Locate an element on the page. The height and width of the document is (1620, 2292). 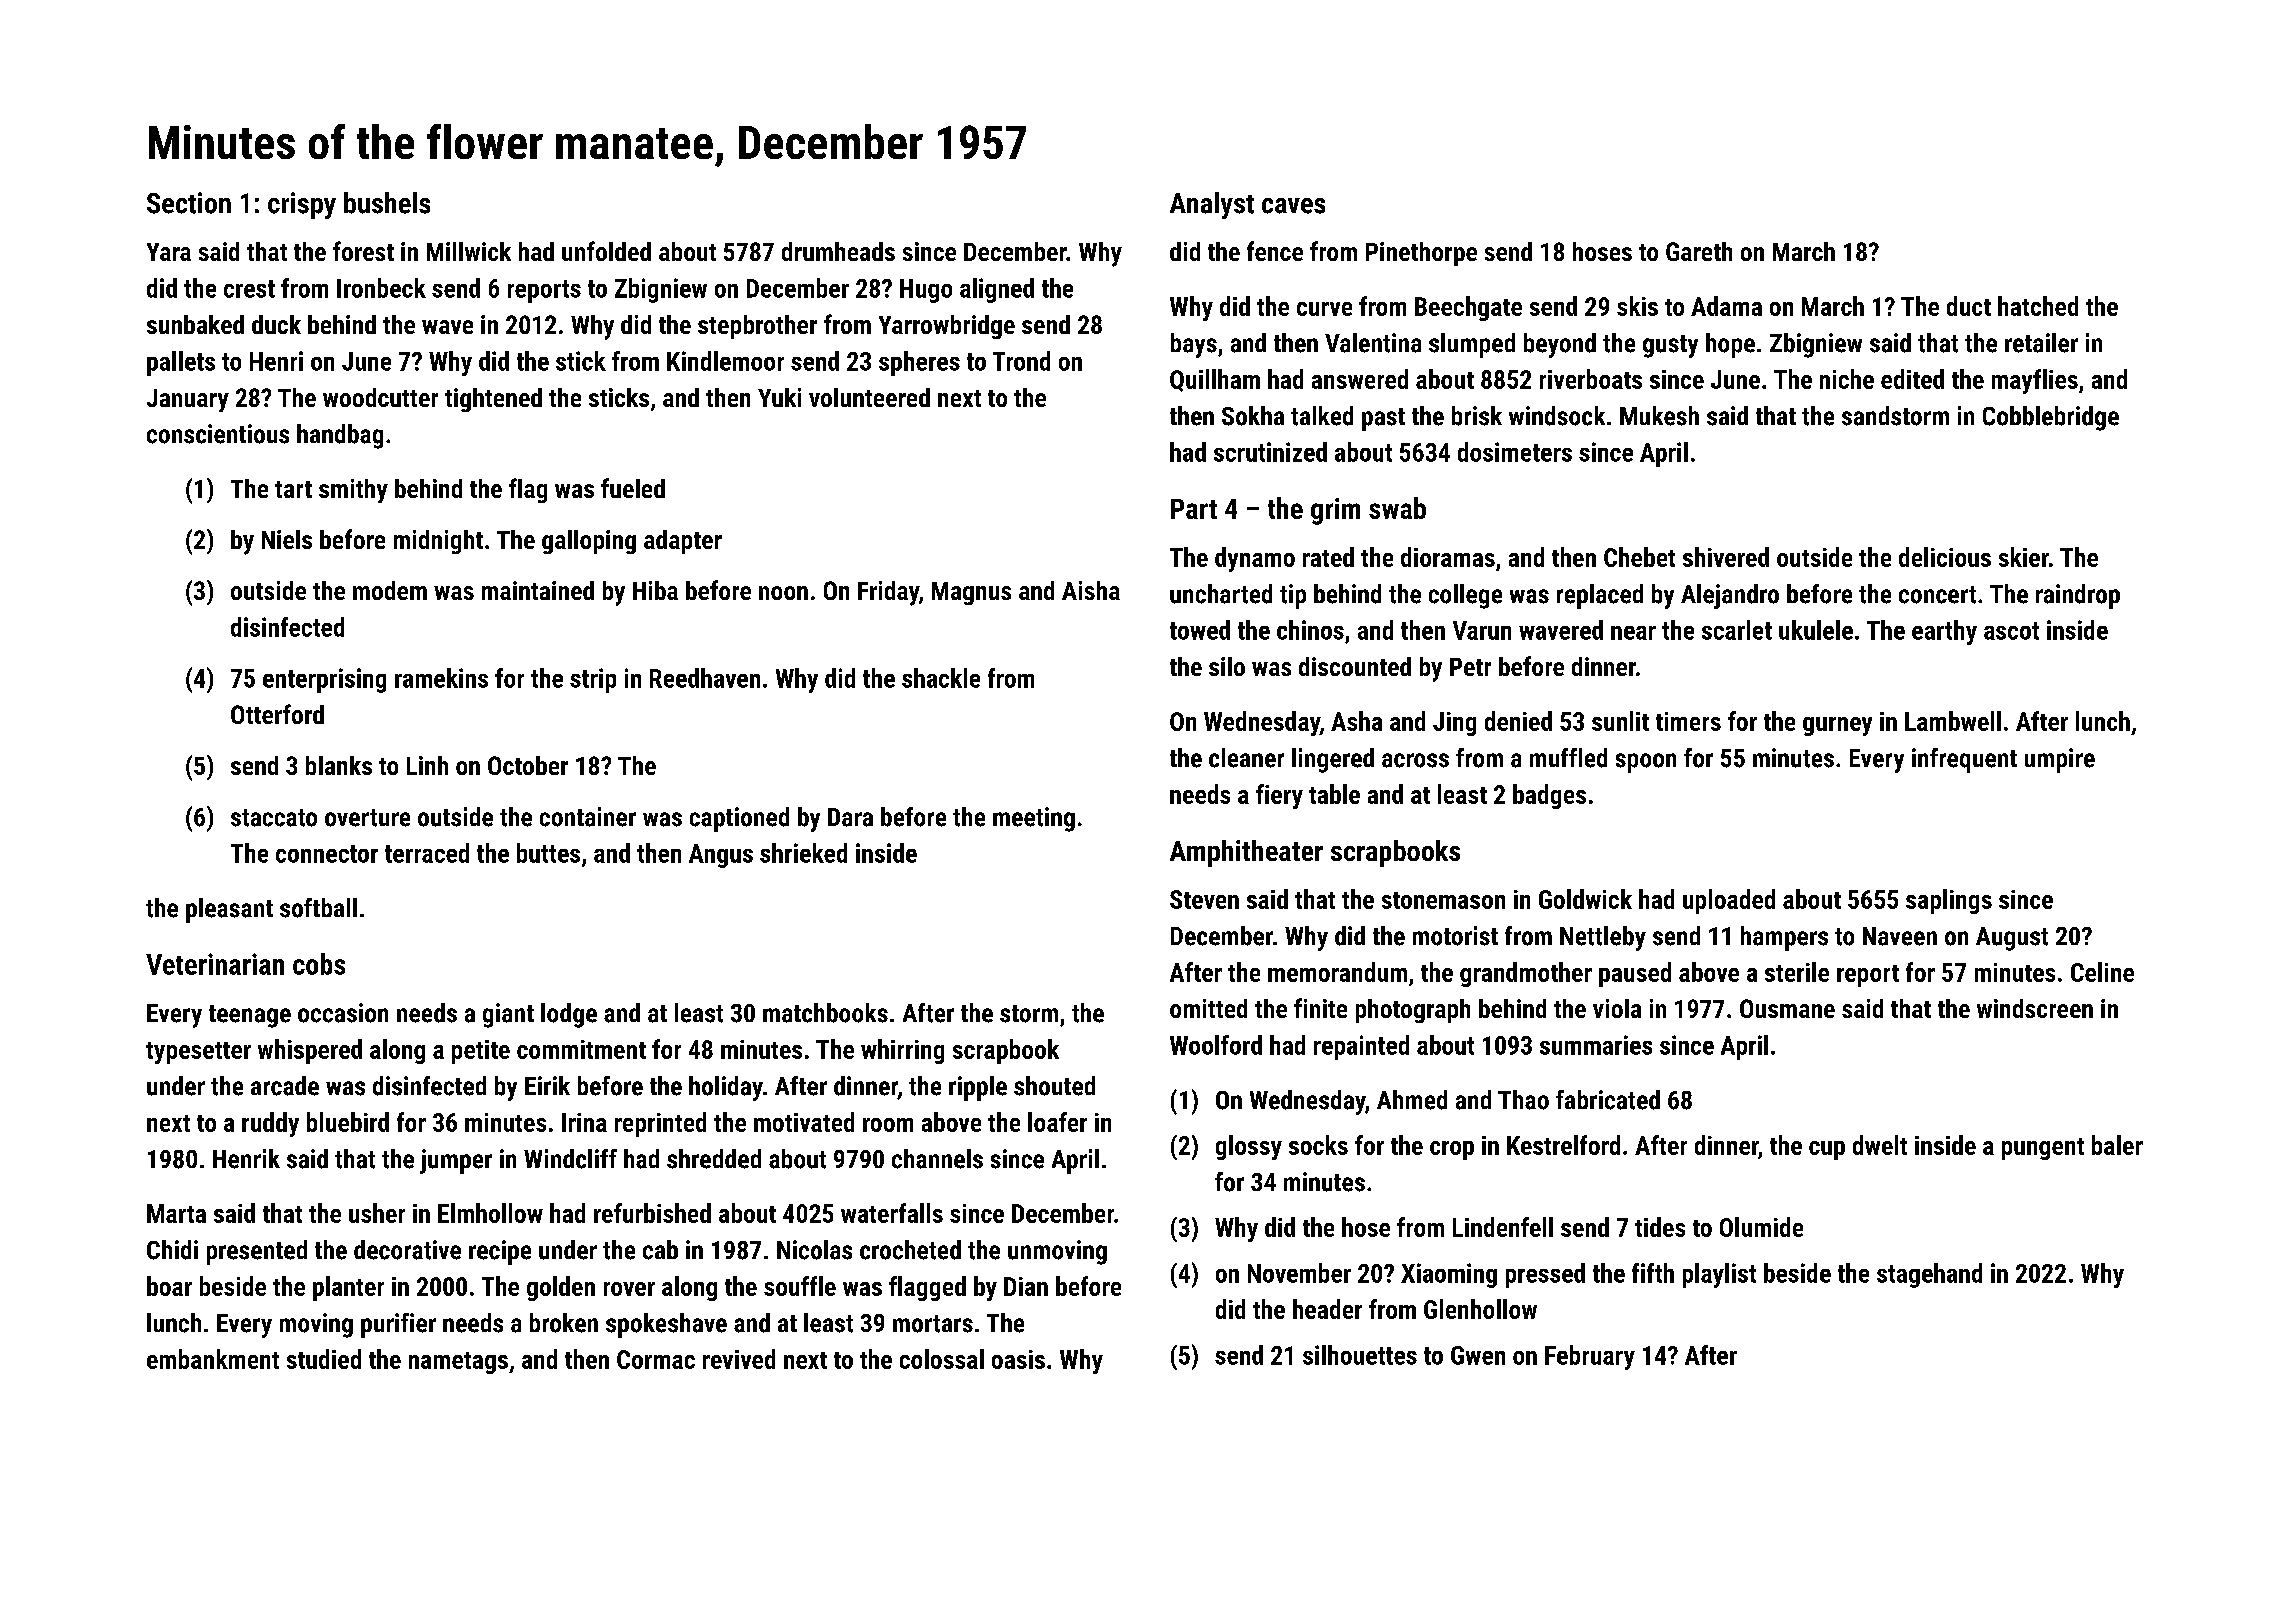
baler is located at coordinates (2117, 1145).
